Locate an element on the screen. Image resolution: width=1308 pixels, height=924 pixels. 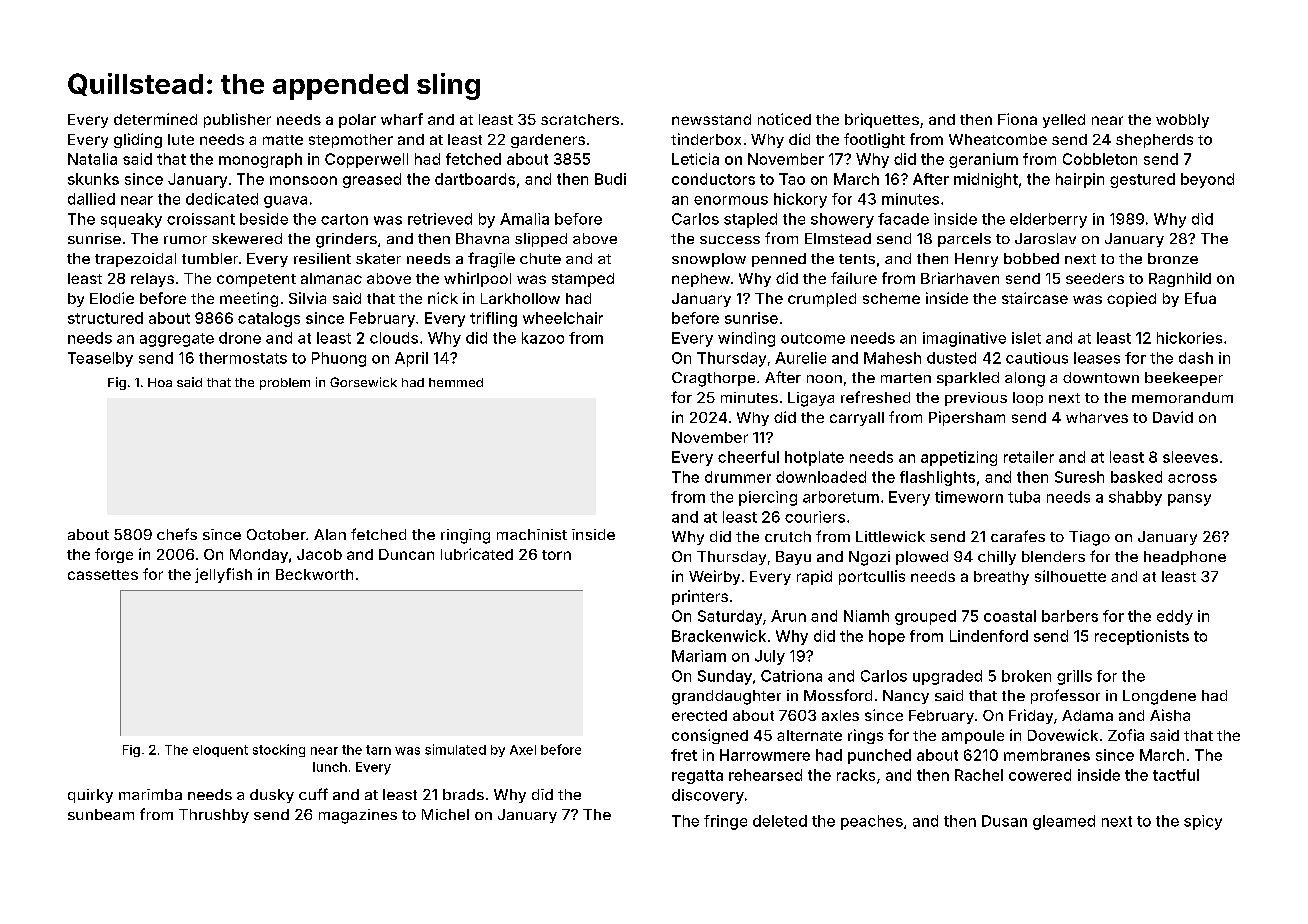
cassettes is located at coordinates (103, 575).
